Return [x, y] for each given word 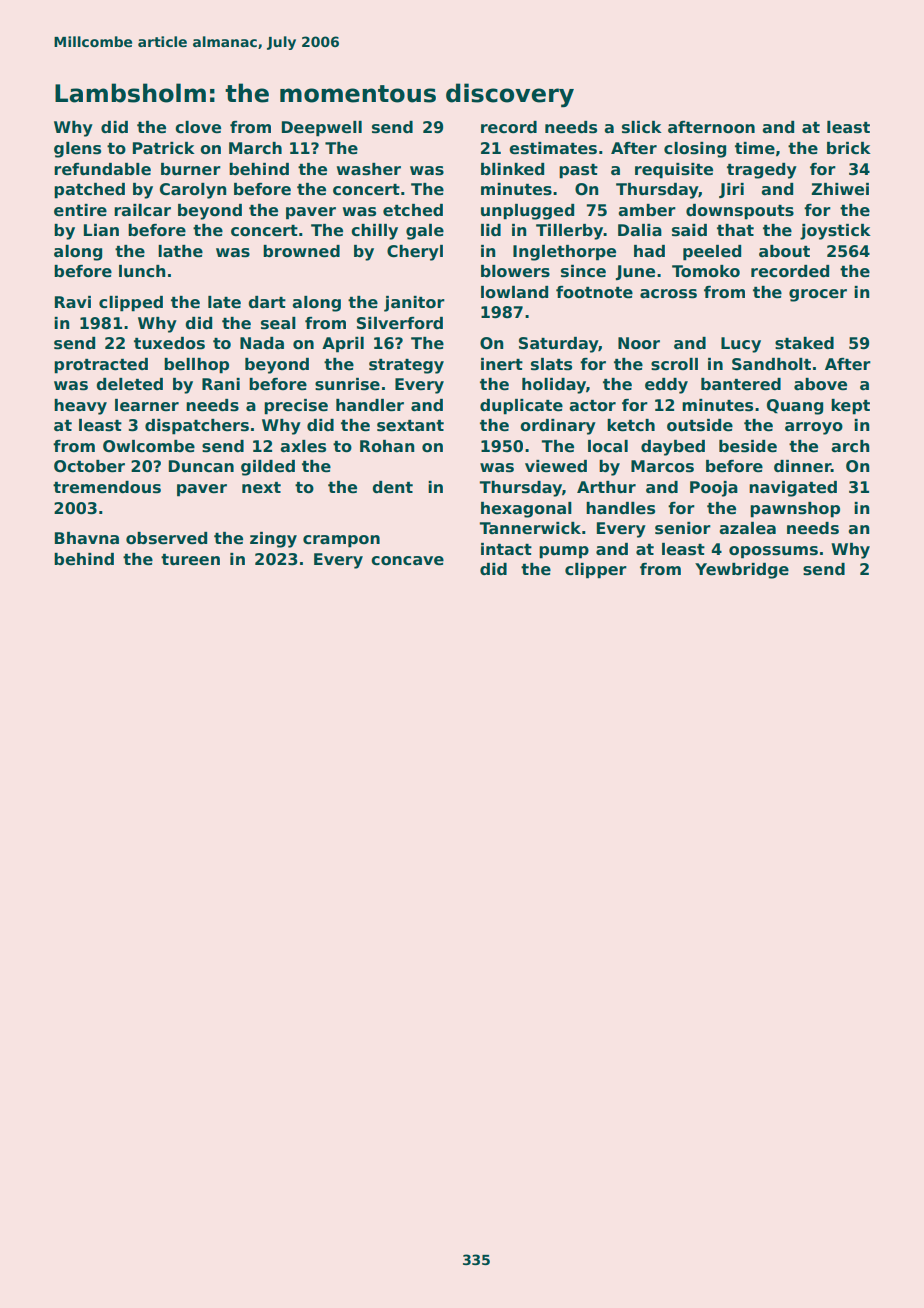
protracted [101, 366]
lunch [142, 271]
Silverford [400, 323]
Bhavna [87, 538]
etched [413, 210]
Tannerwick [530, 528]
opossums [773, 552]
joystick [835, 232]
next [261, 488]
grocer [818, 295]
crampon [341, 541]
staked [804, 343]
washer [369, 169]
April [343, 345]
